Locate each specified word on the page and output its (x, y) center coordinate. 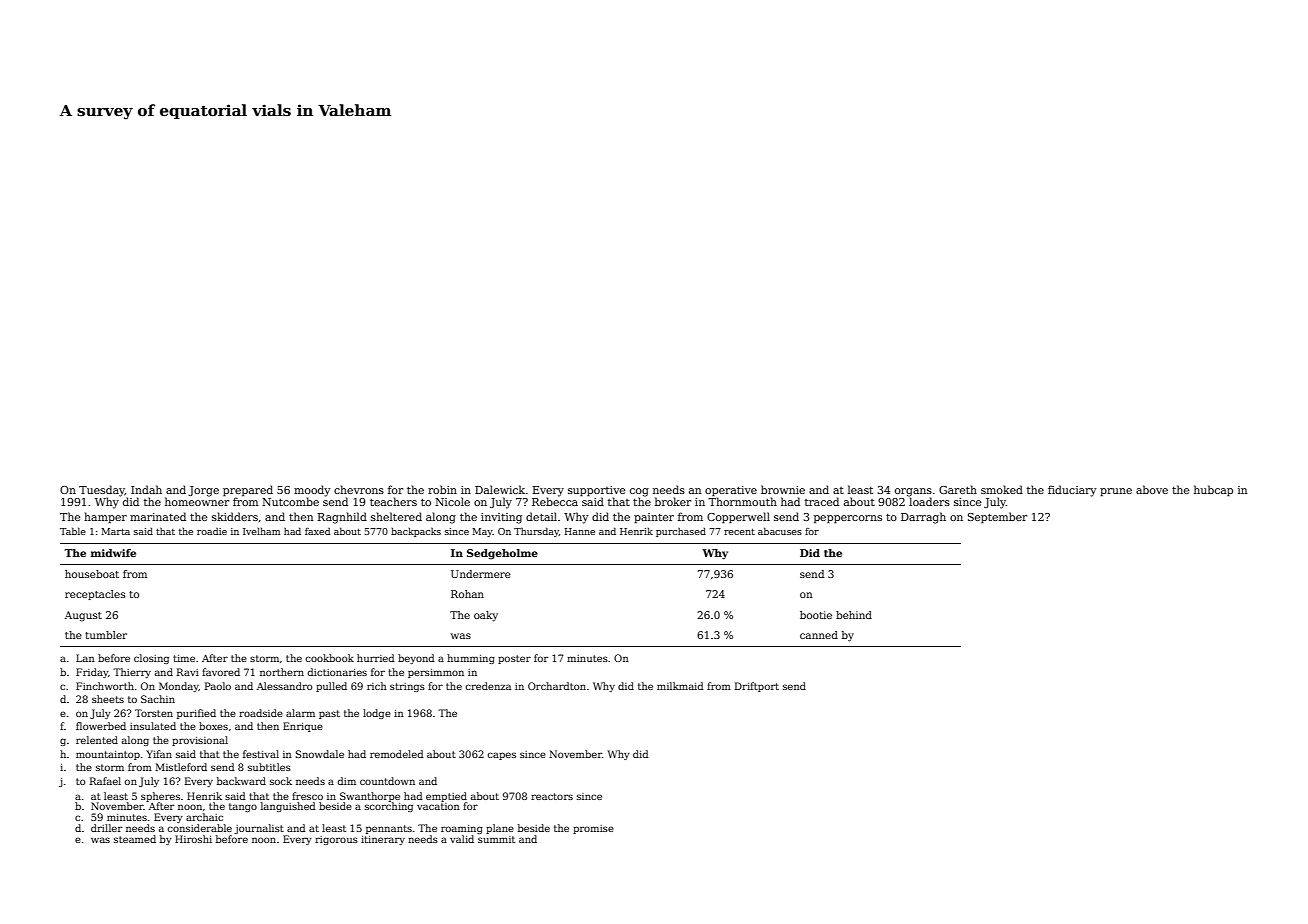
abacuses (780, 531)
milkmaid (680, 686)
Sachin (158, 699)
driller (106, 828)
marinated (158, 516)
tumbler (106, 635)
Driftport (757, 687)
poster (514, 659)
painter (654, 518)
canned (819, 635)
